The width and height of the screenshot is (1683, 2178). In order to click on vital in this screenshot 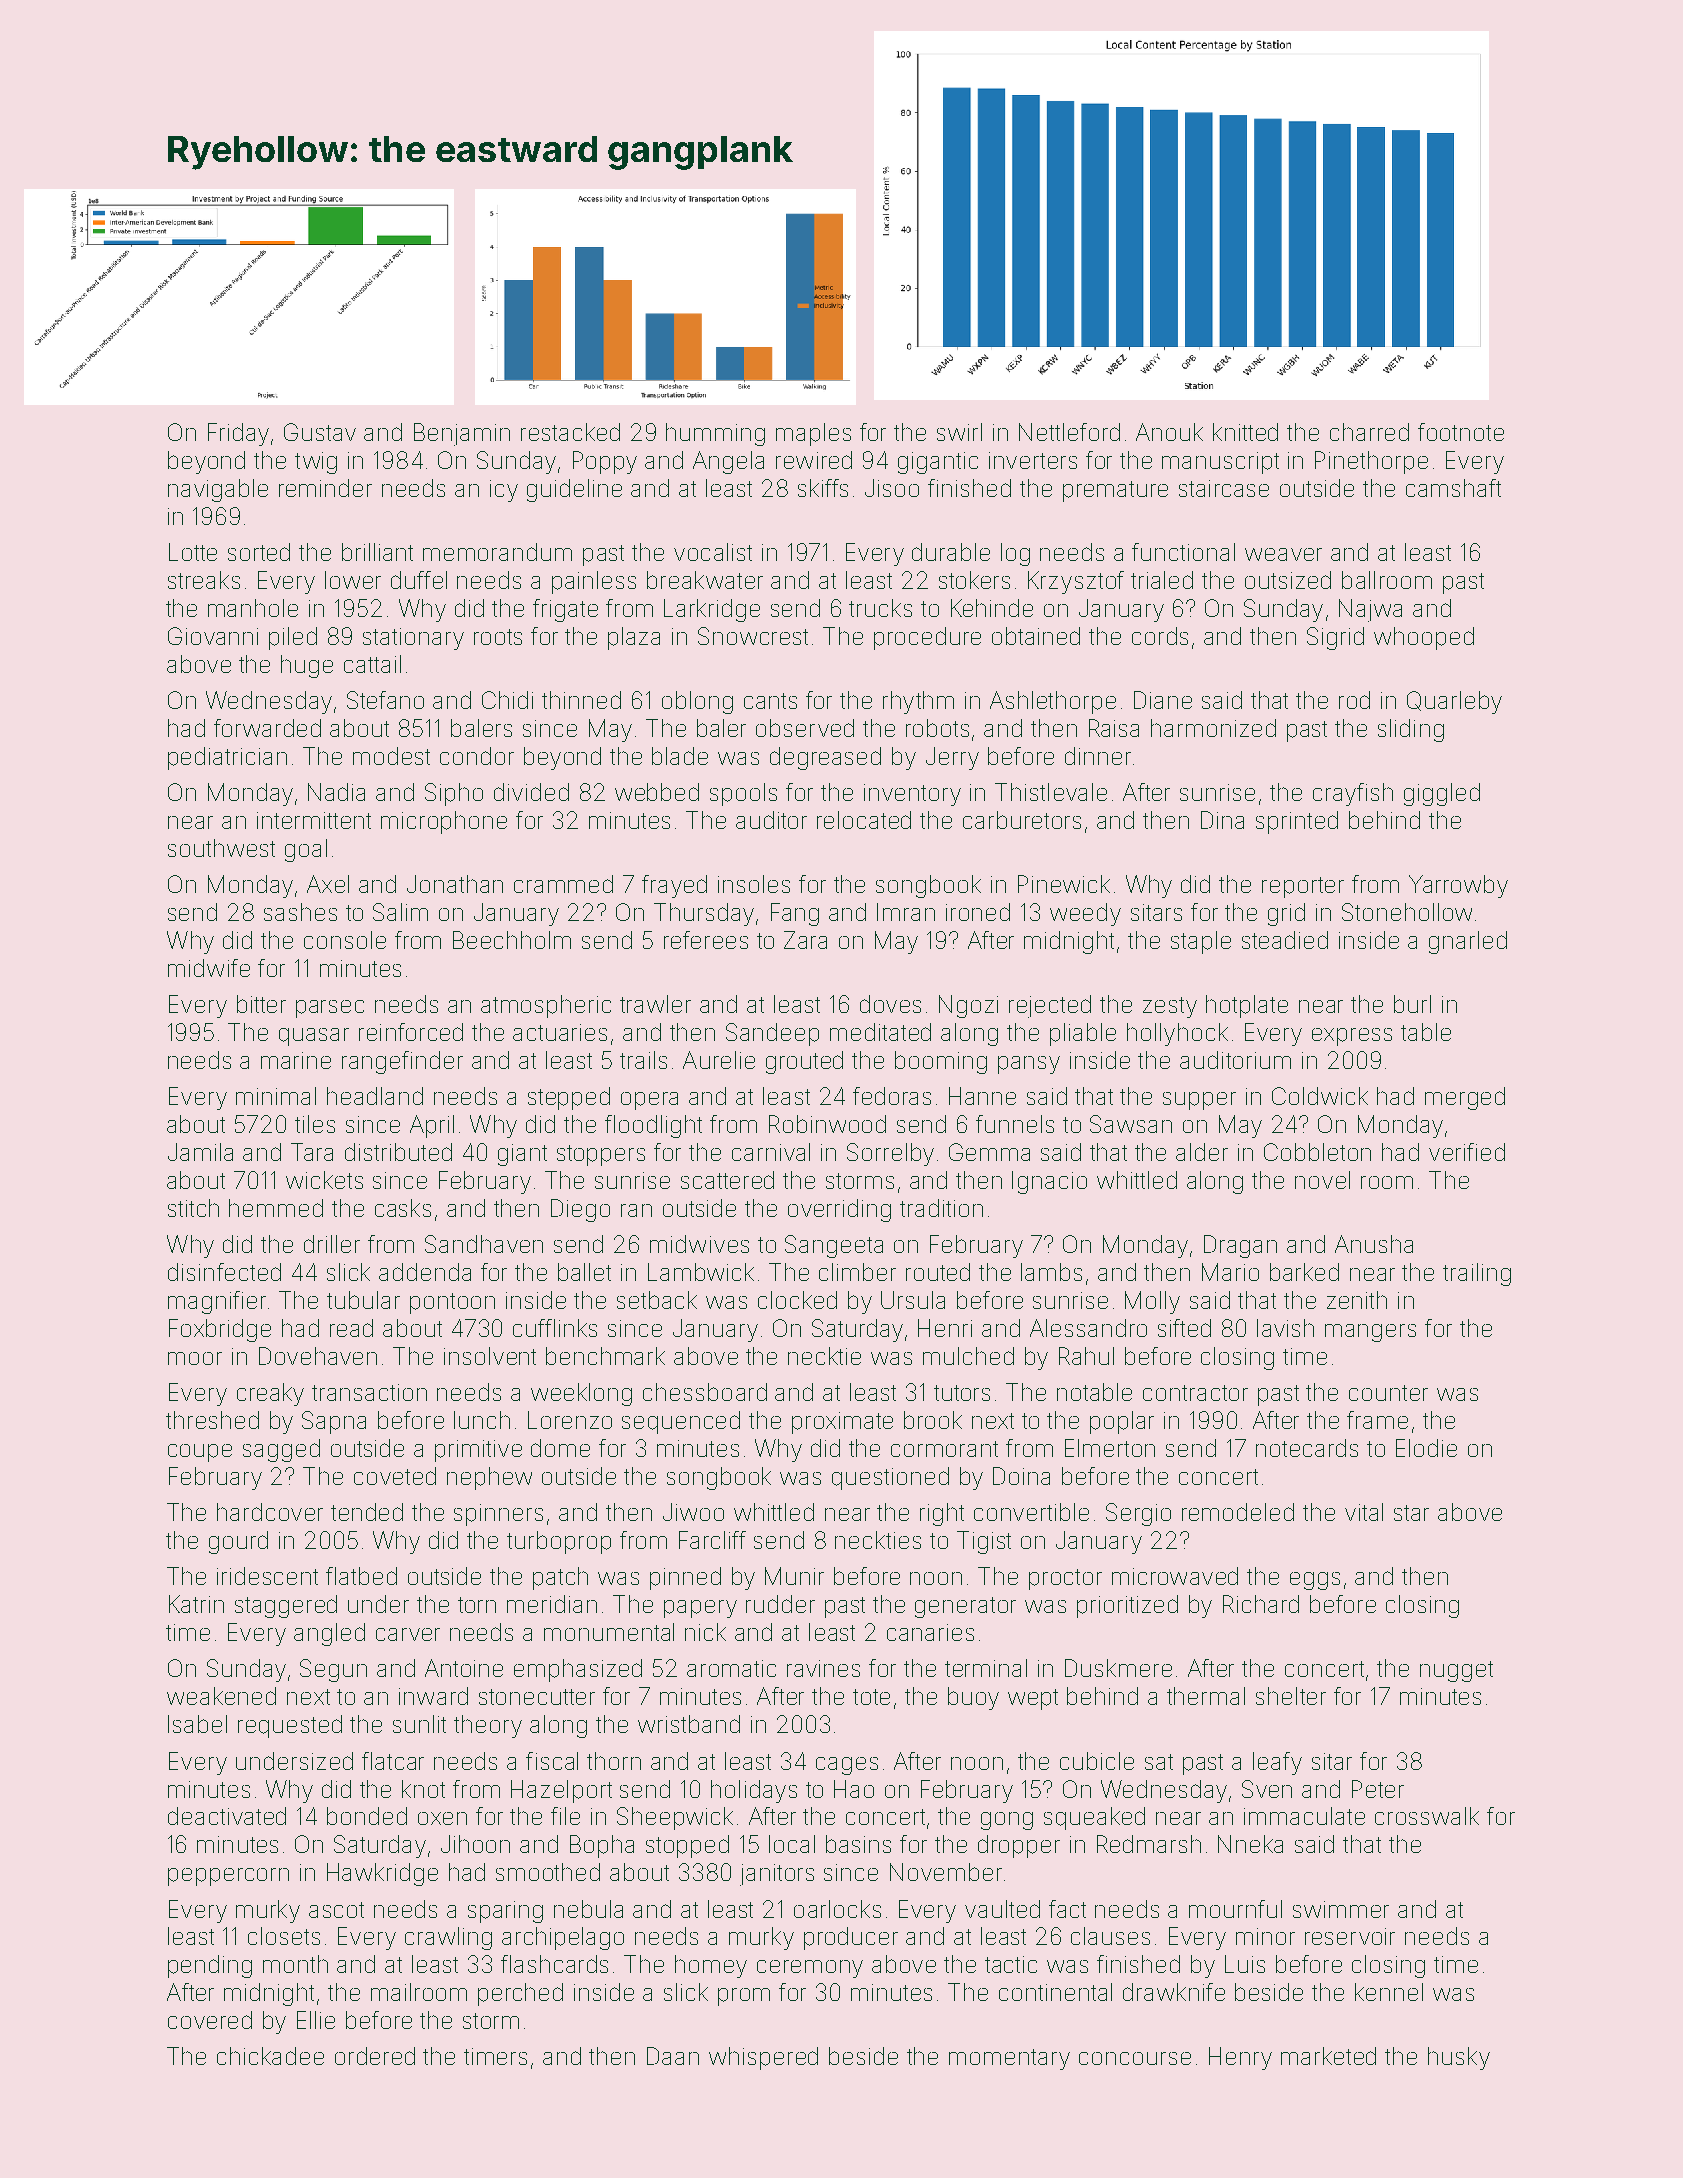, I will do `click(1364, 1512)`.
